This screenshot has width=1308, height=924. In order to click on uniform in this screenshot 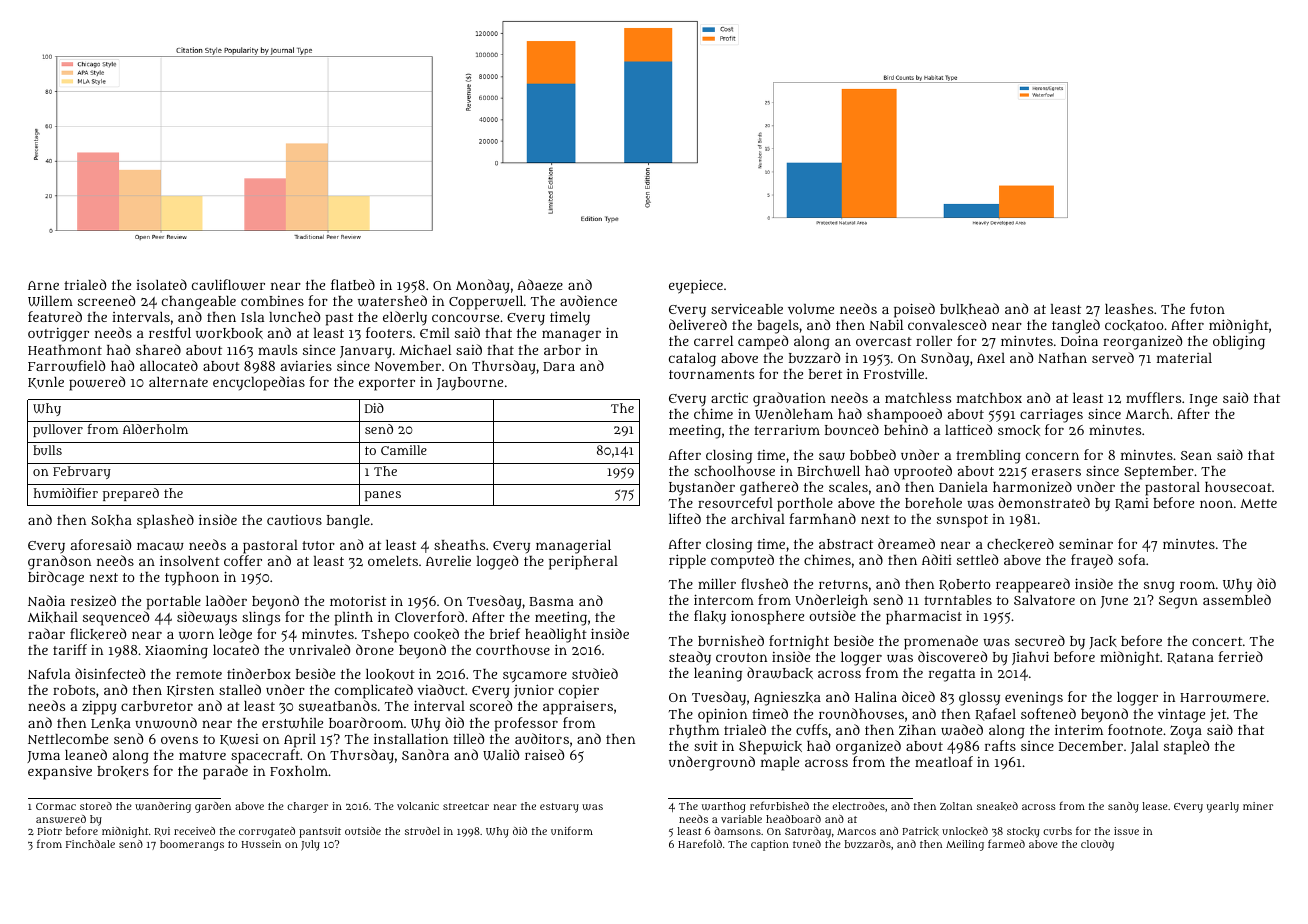, I will do `click(572, 830)`.
